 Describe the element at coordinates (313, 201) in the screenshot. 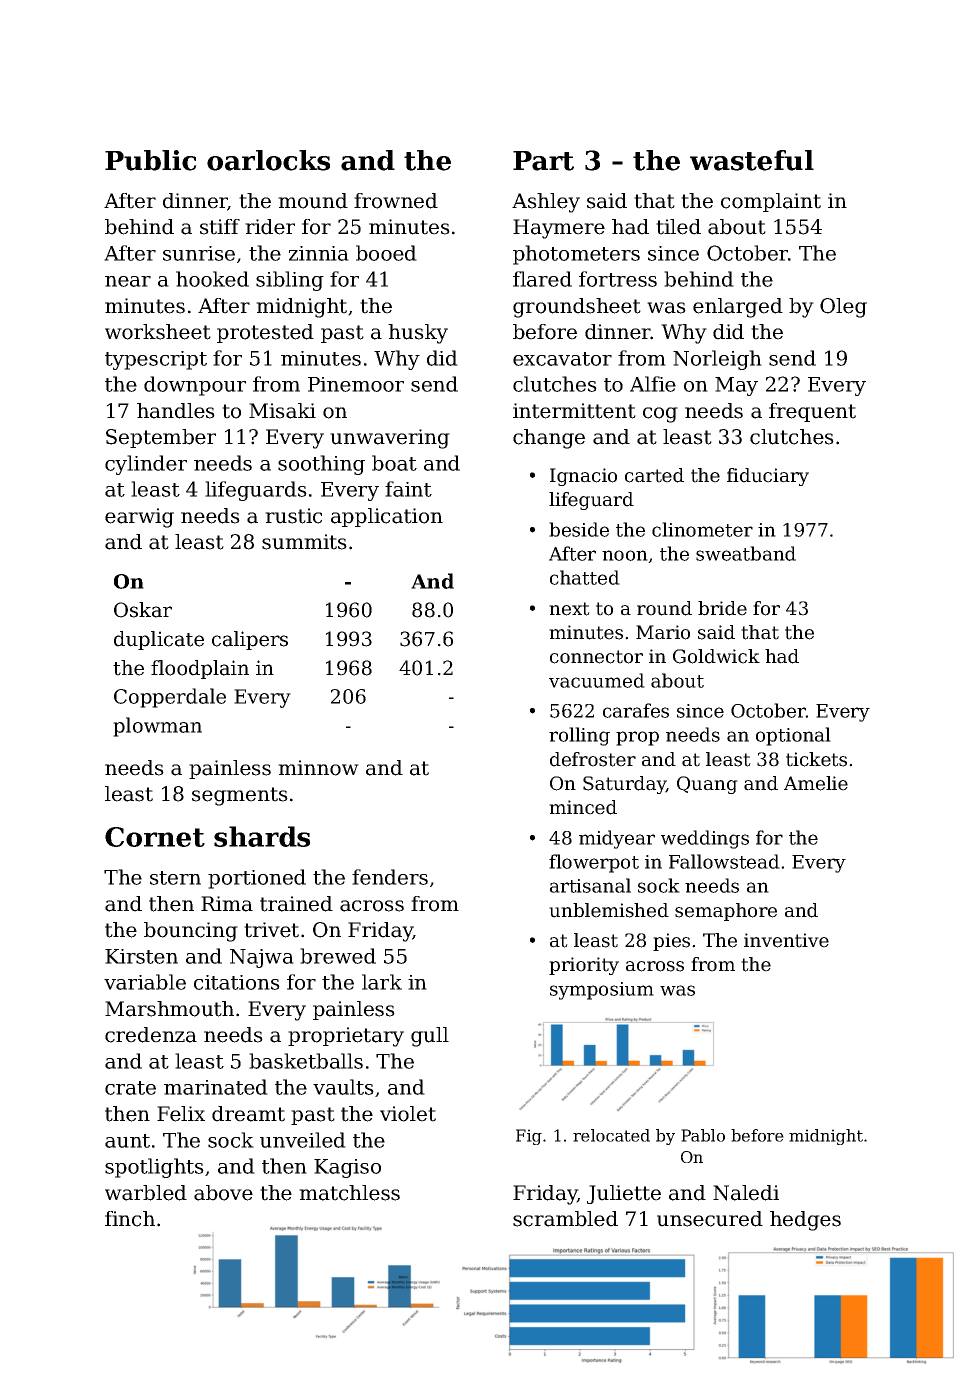

I see `mound` at that location.
